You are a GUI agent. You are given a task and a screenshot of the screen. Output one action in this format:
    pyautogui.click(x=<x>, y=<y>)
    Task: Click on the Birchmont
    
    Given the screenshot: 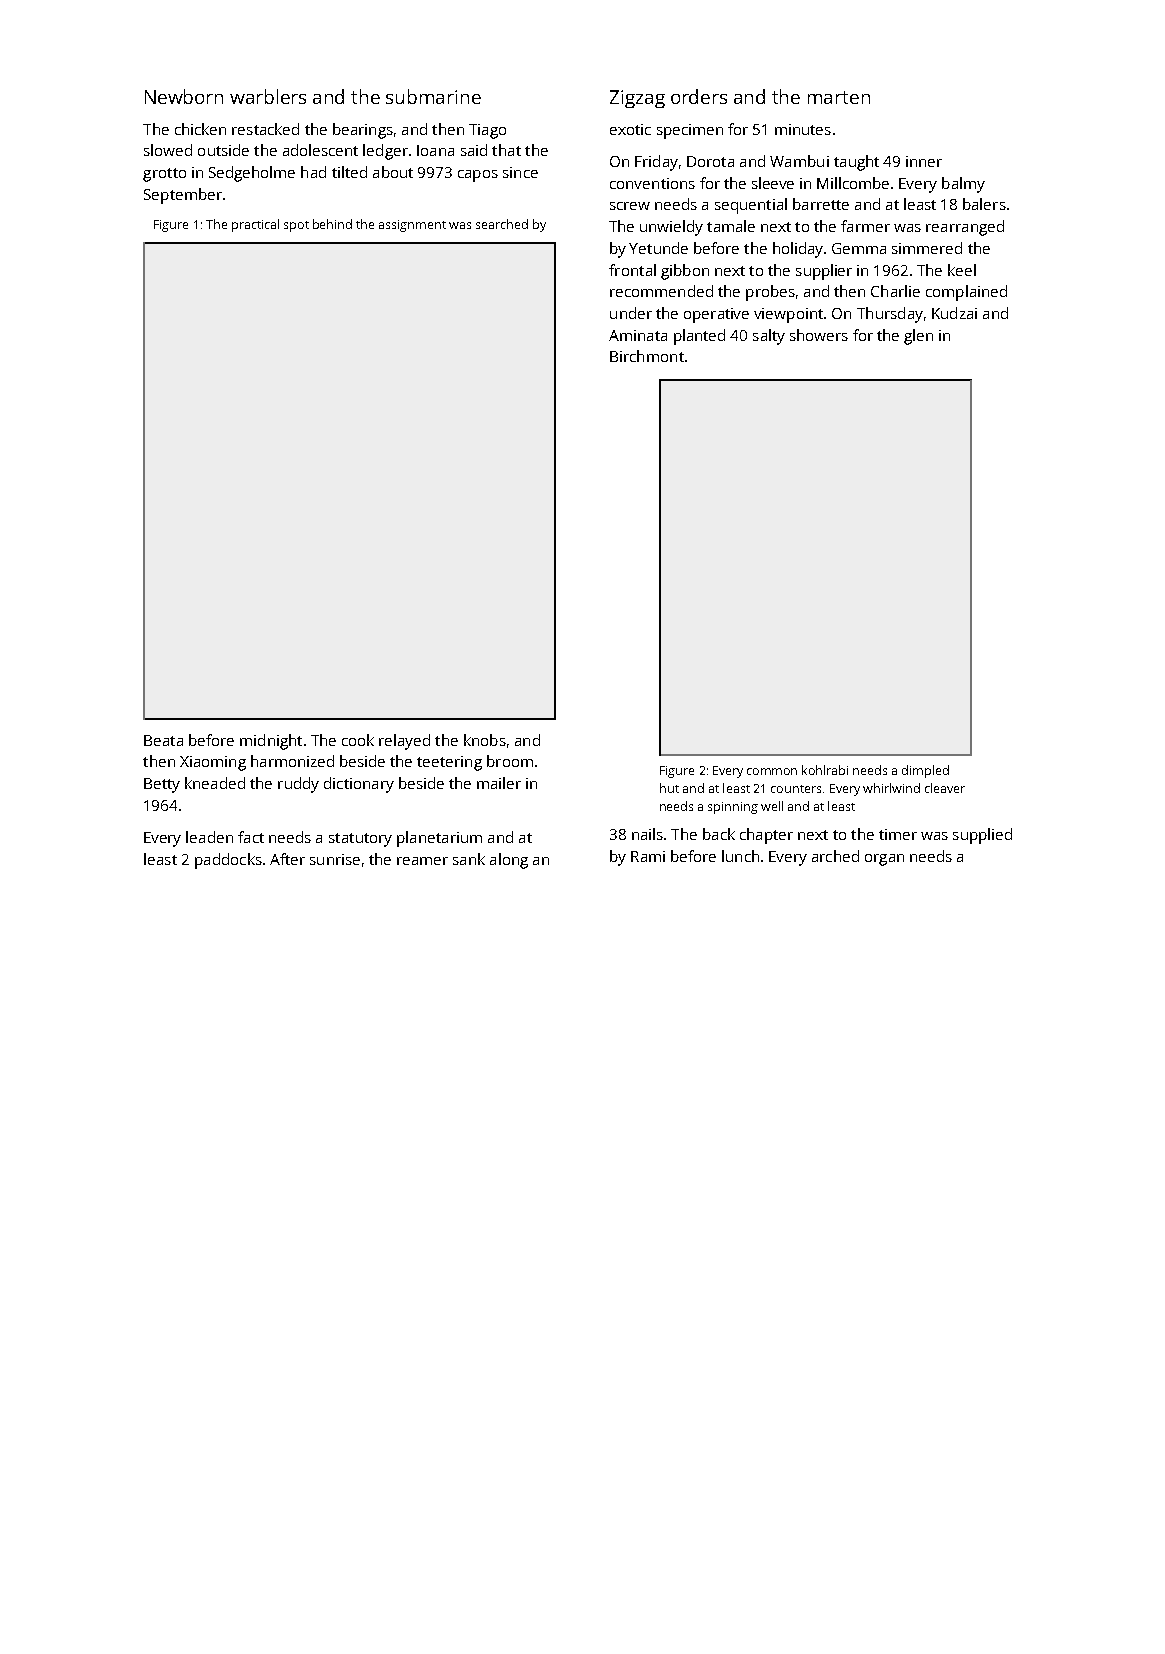 What is the action you would take?
    pyautogui.click(x=647, y=356)
